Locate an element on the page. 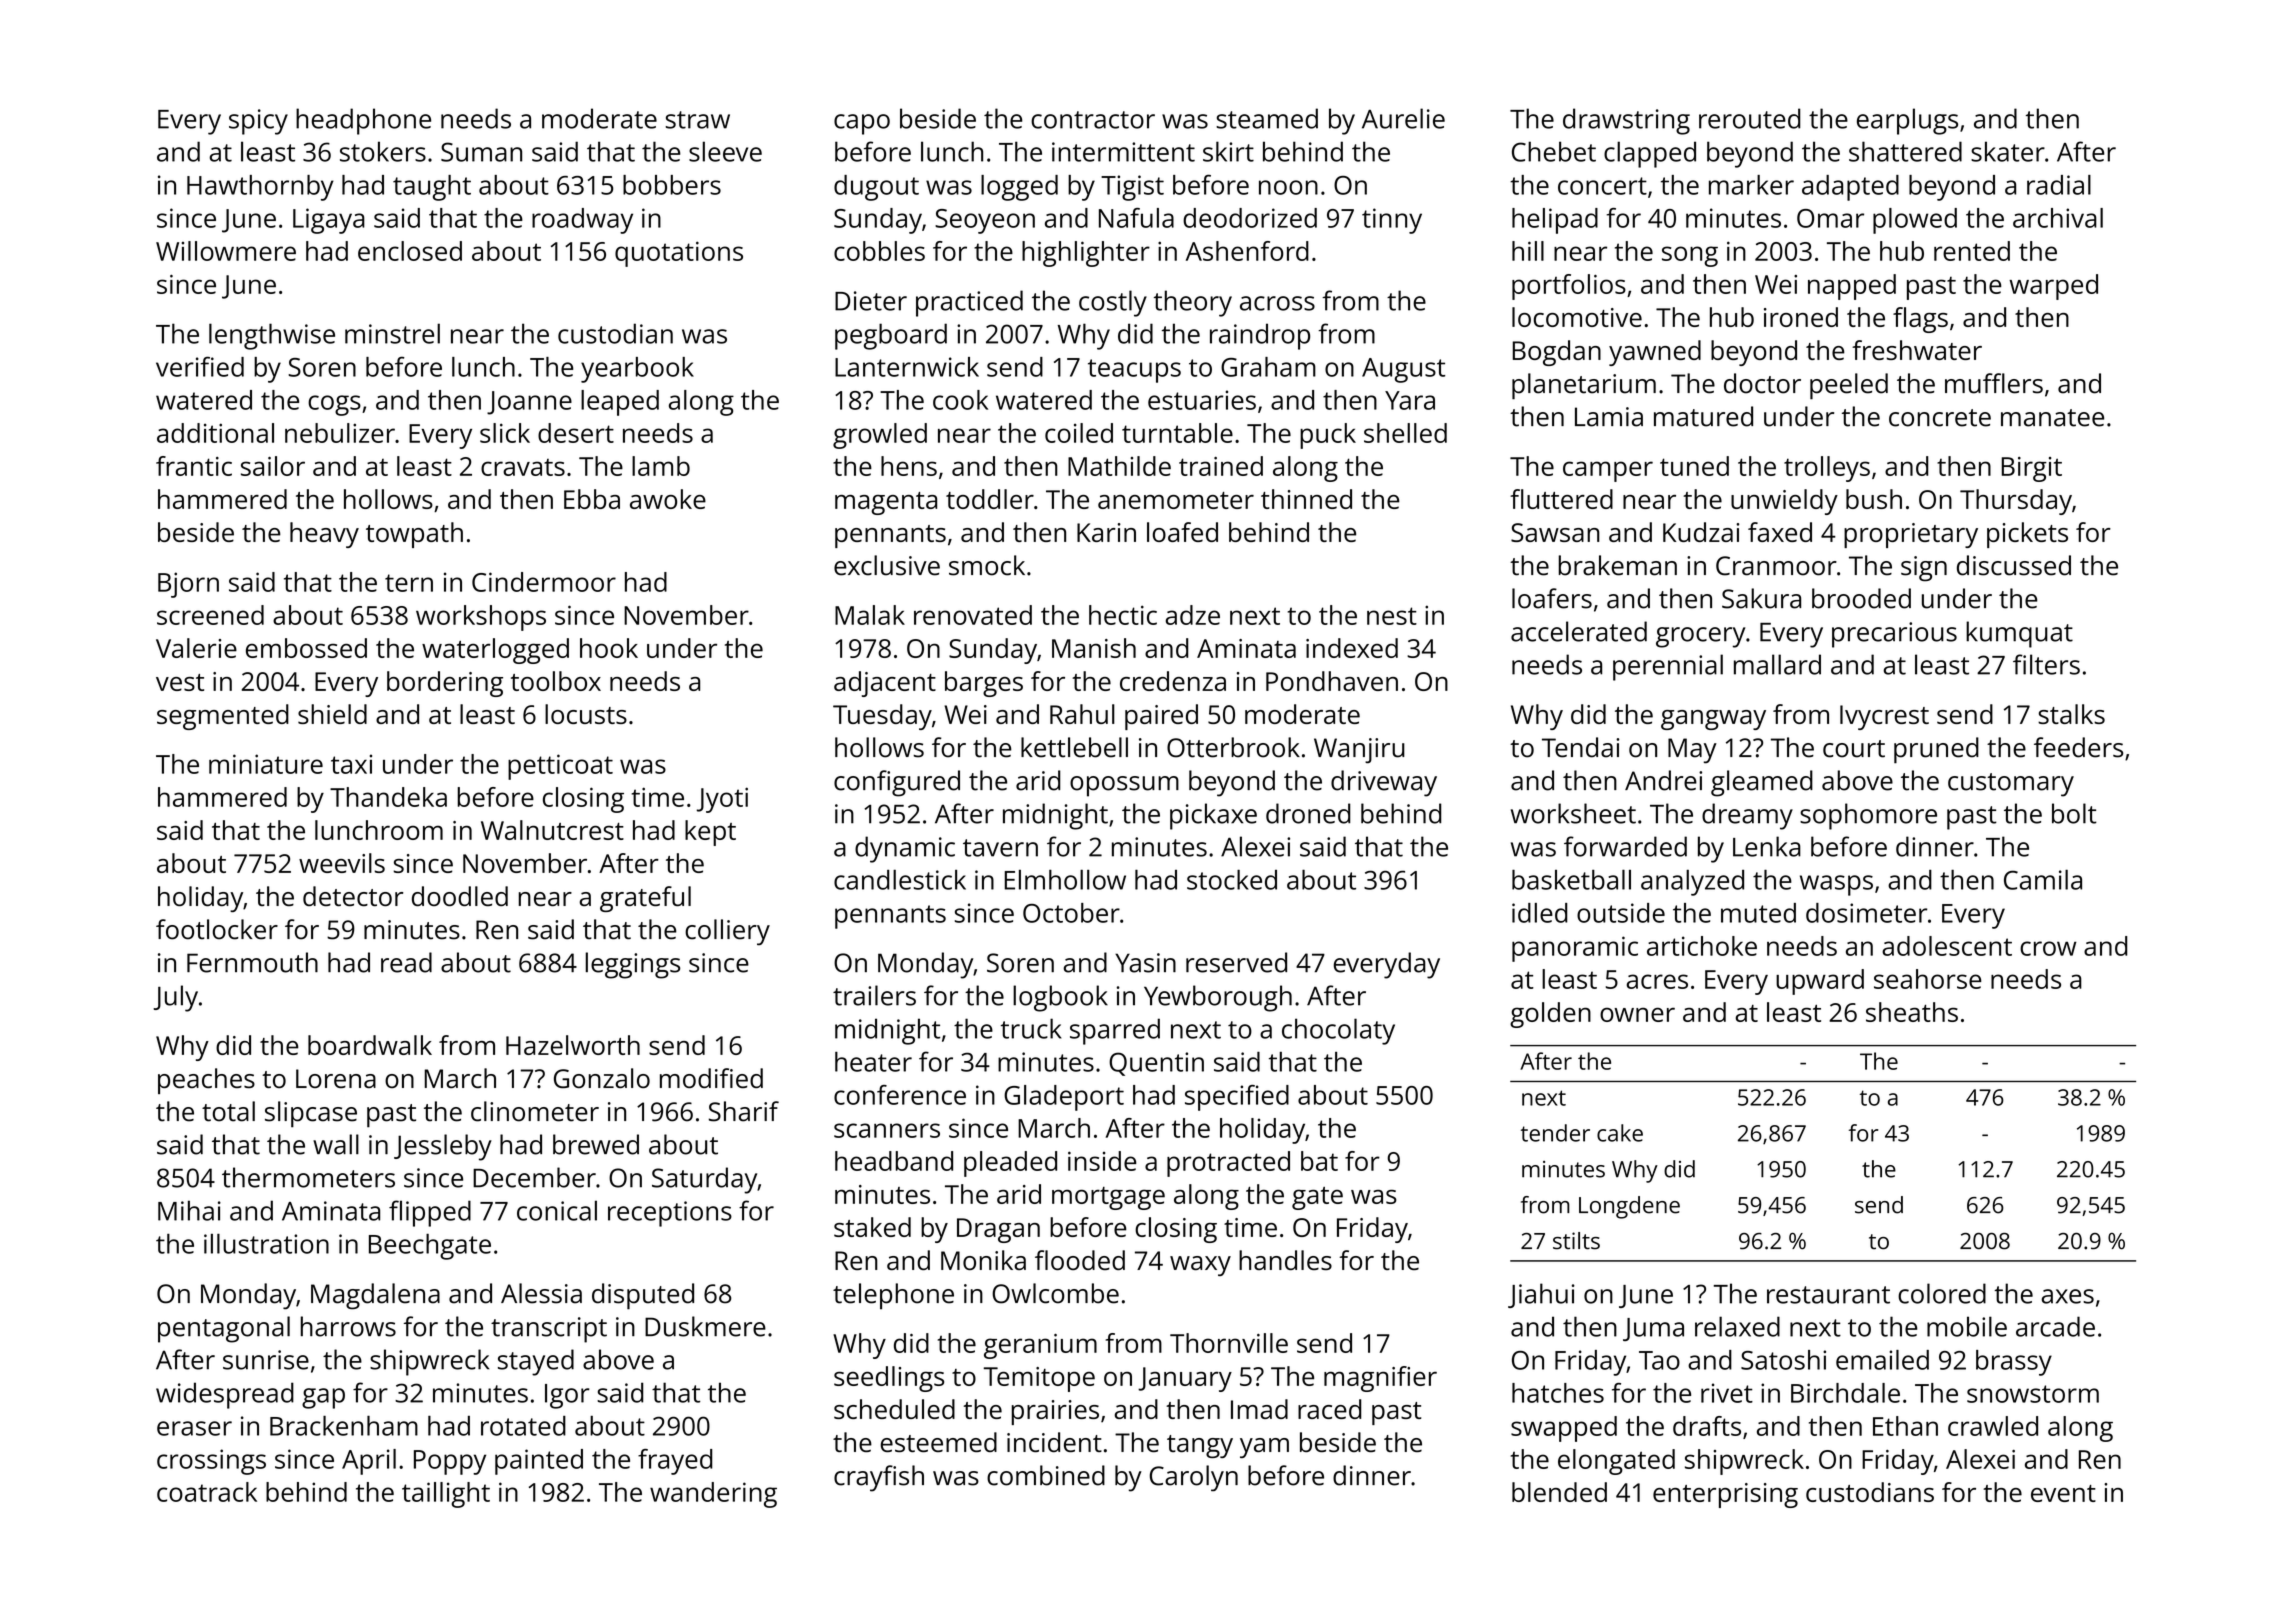  wall is located at coordinates (336, 1144).
